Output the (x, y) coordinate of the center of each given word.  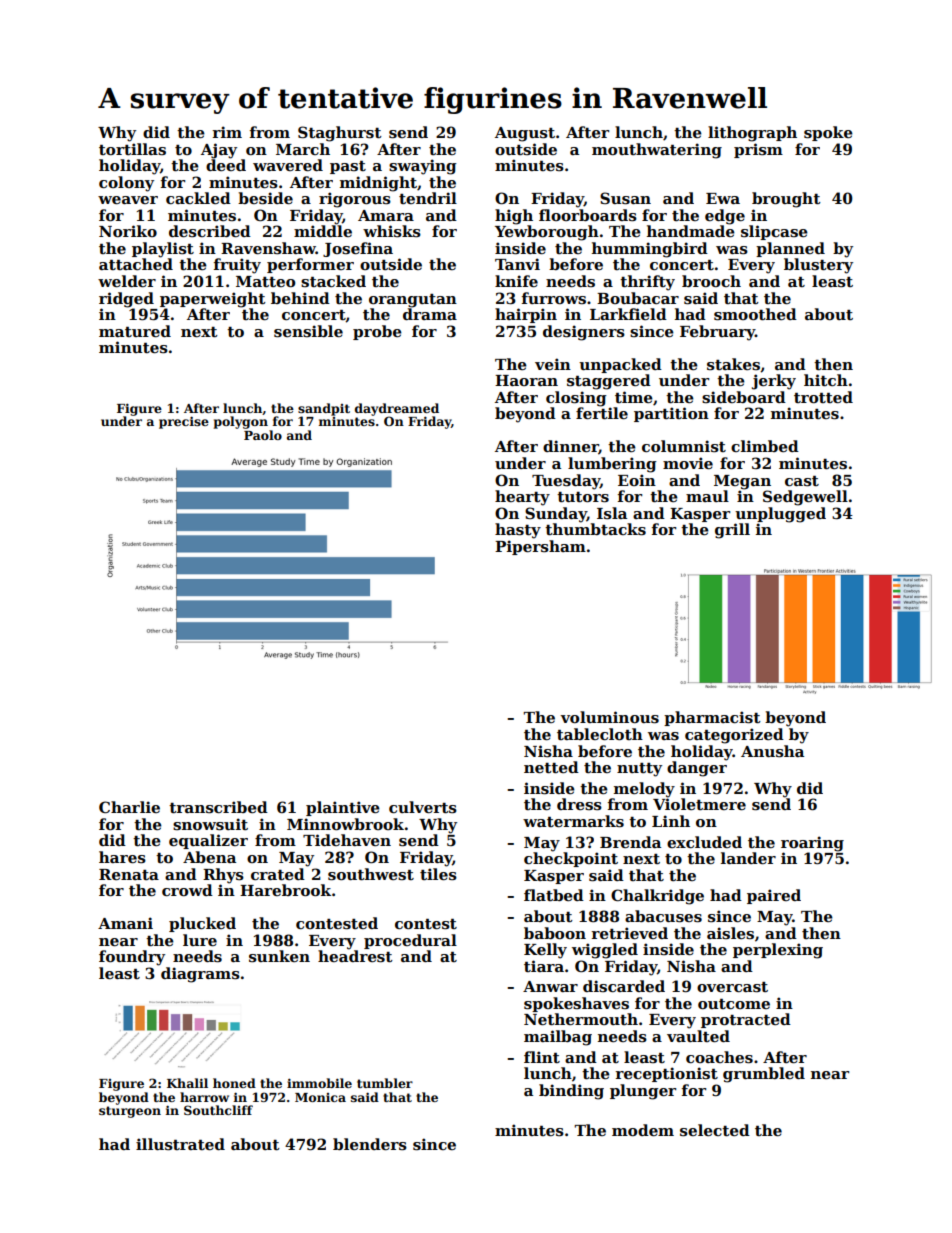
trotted (823, 397)
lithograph (752, 134)
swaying (423, 167)
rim (227, 132)
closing (576, 399)
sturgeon (130, 1112)
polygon (241, 422)
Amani (125, 923)
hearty (522, 498)
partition (671, 414)
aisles (730, 933)
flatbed (554, 895)
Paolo (263, 435)
